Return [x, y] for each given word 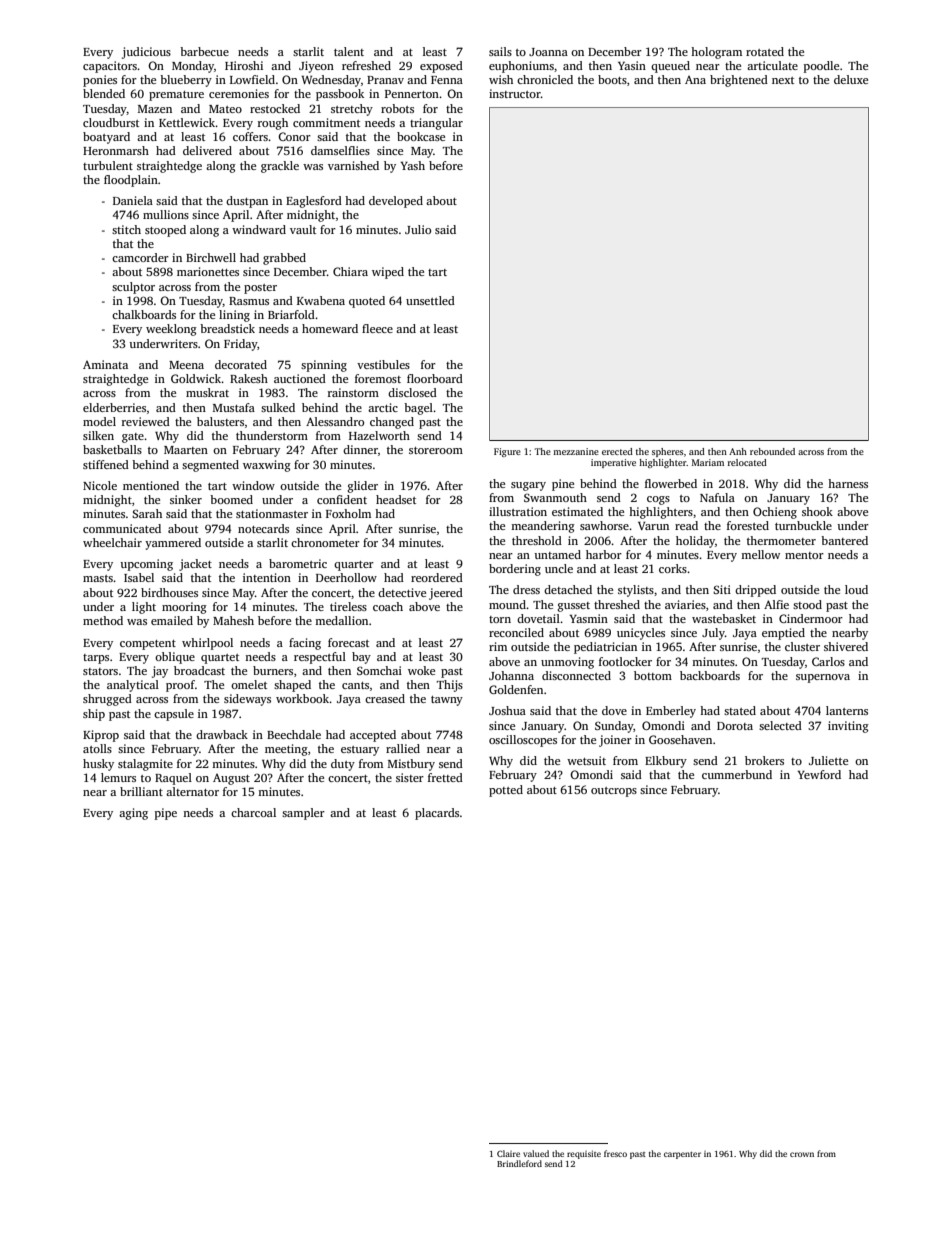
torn [500, 619]
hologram [716, 53]
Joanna [548, 52]
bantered [844, 540]
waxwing [267, 466]
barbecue [204, 51]
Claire [508, 1153]
